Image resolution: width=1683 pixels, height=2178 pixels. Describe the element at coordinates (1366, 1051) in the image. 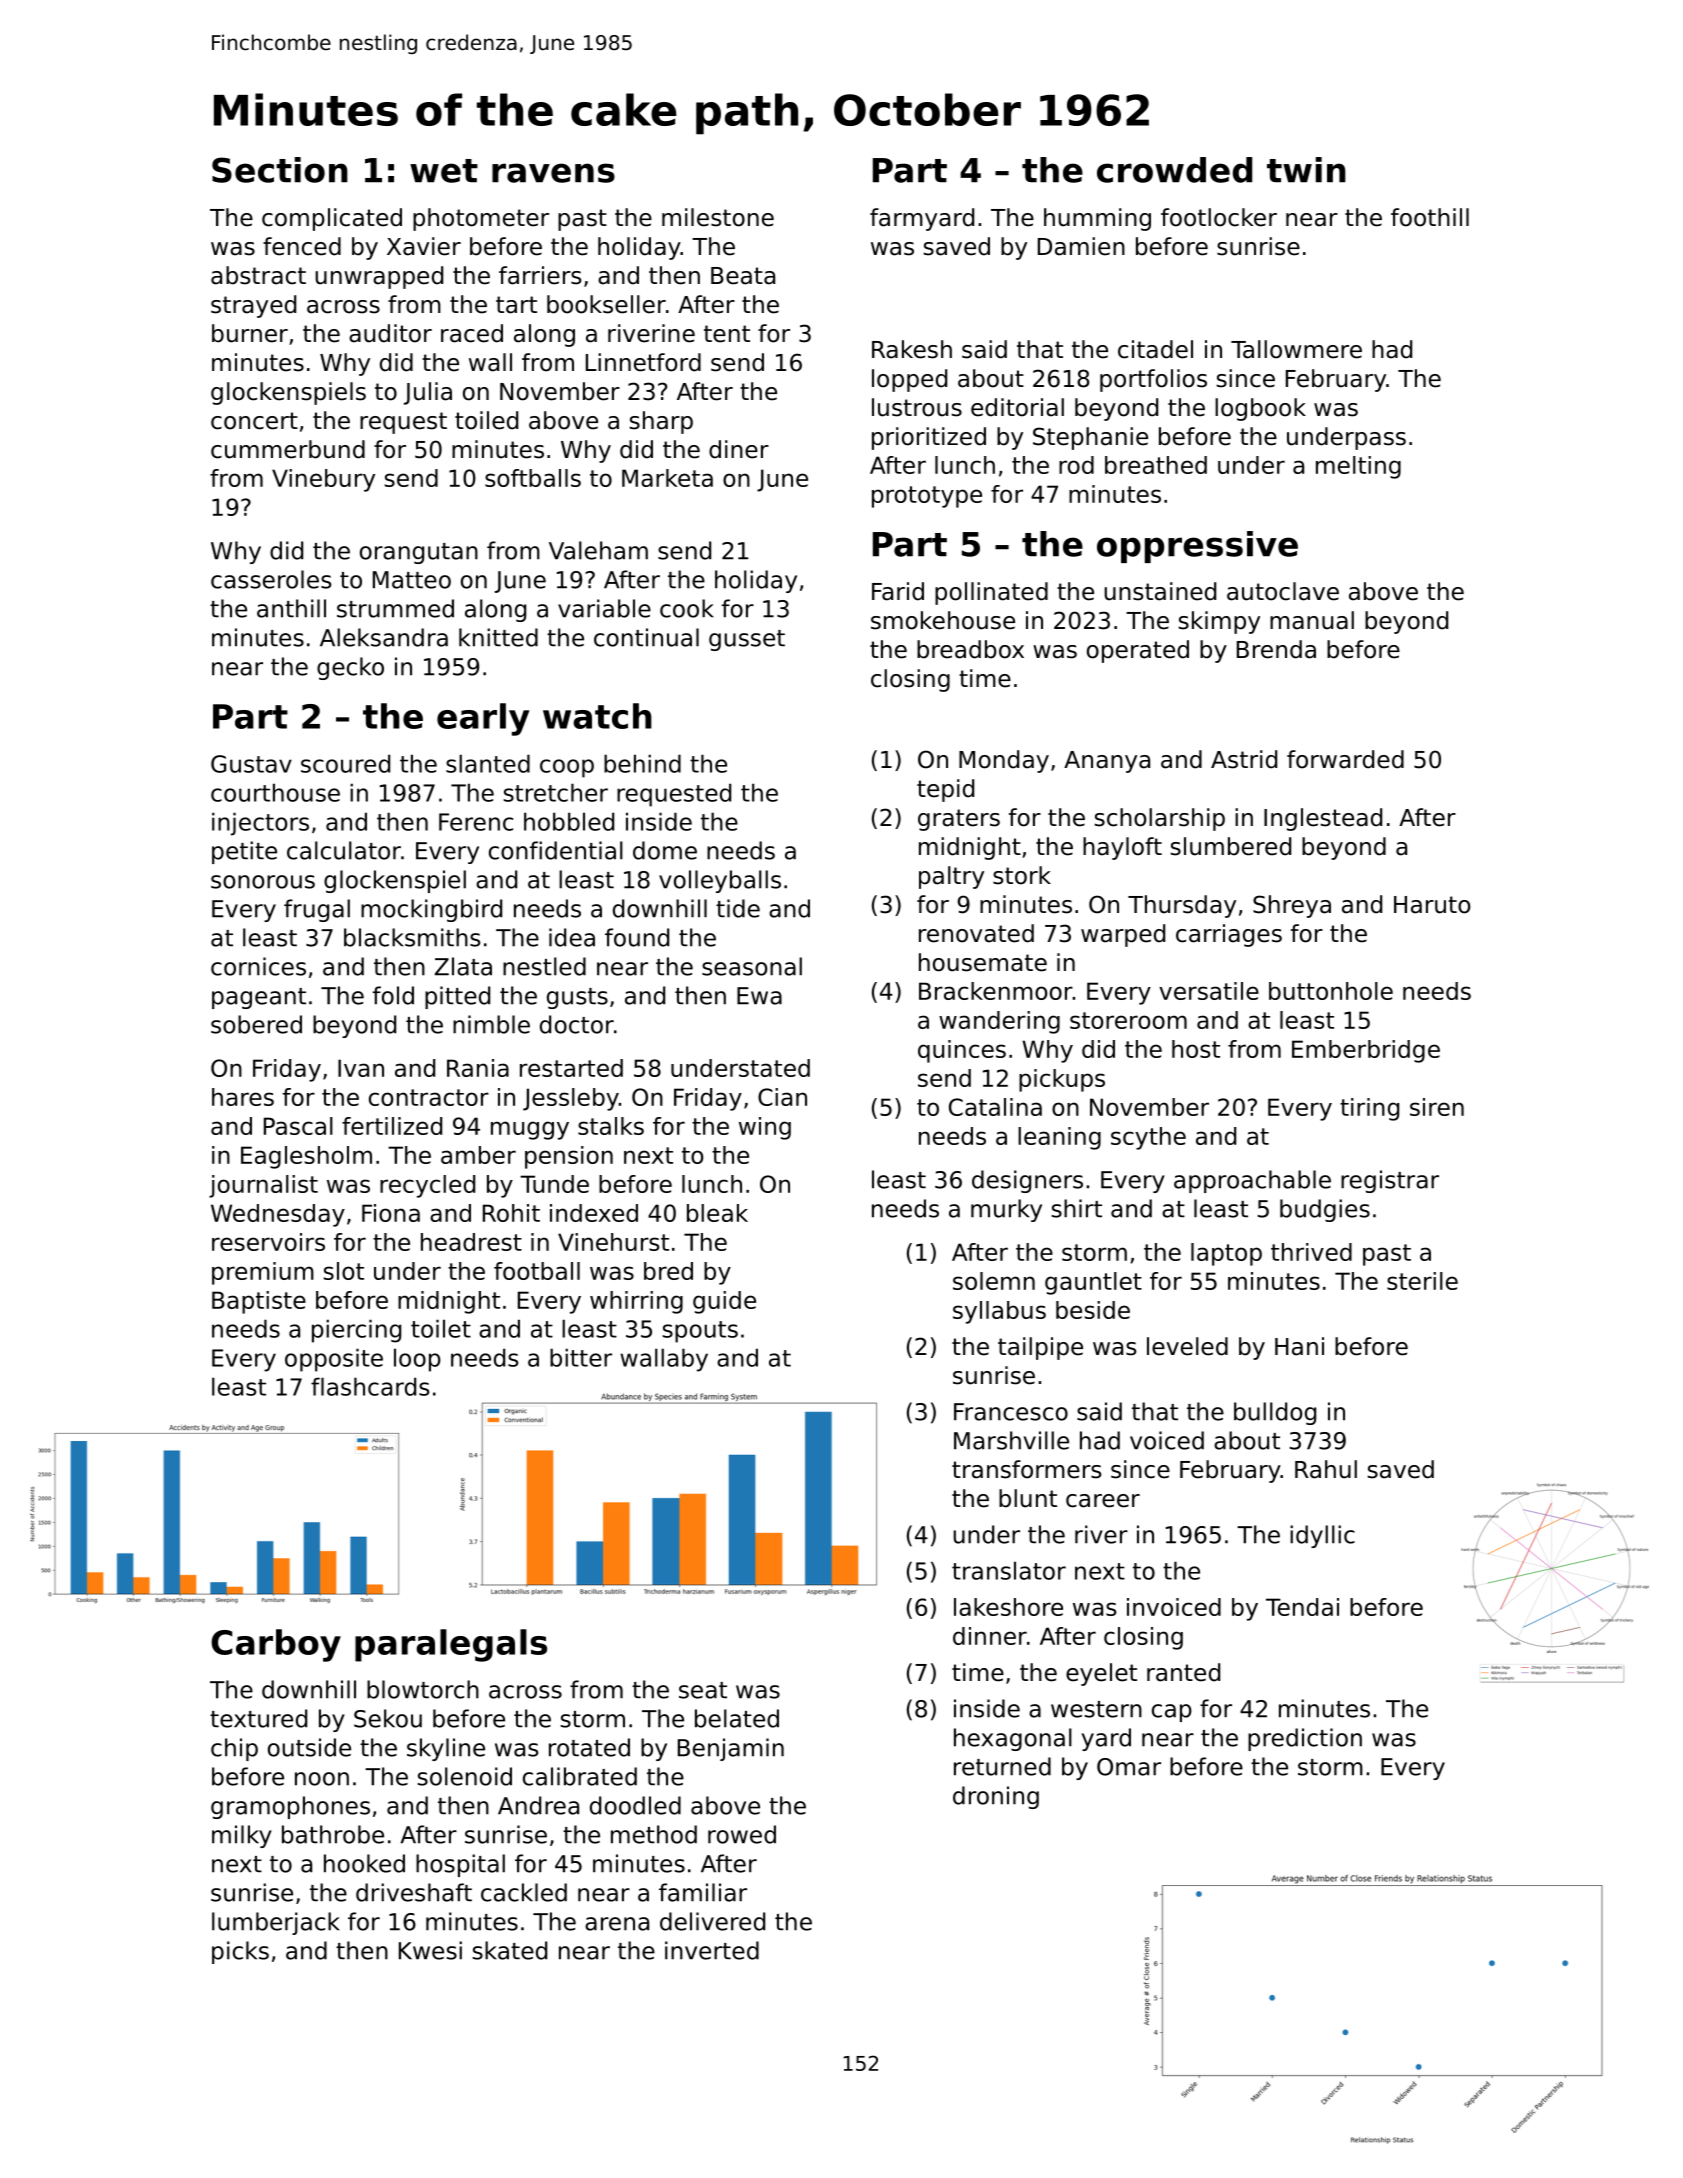

I see `Emberbridge` at that location.
